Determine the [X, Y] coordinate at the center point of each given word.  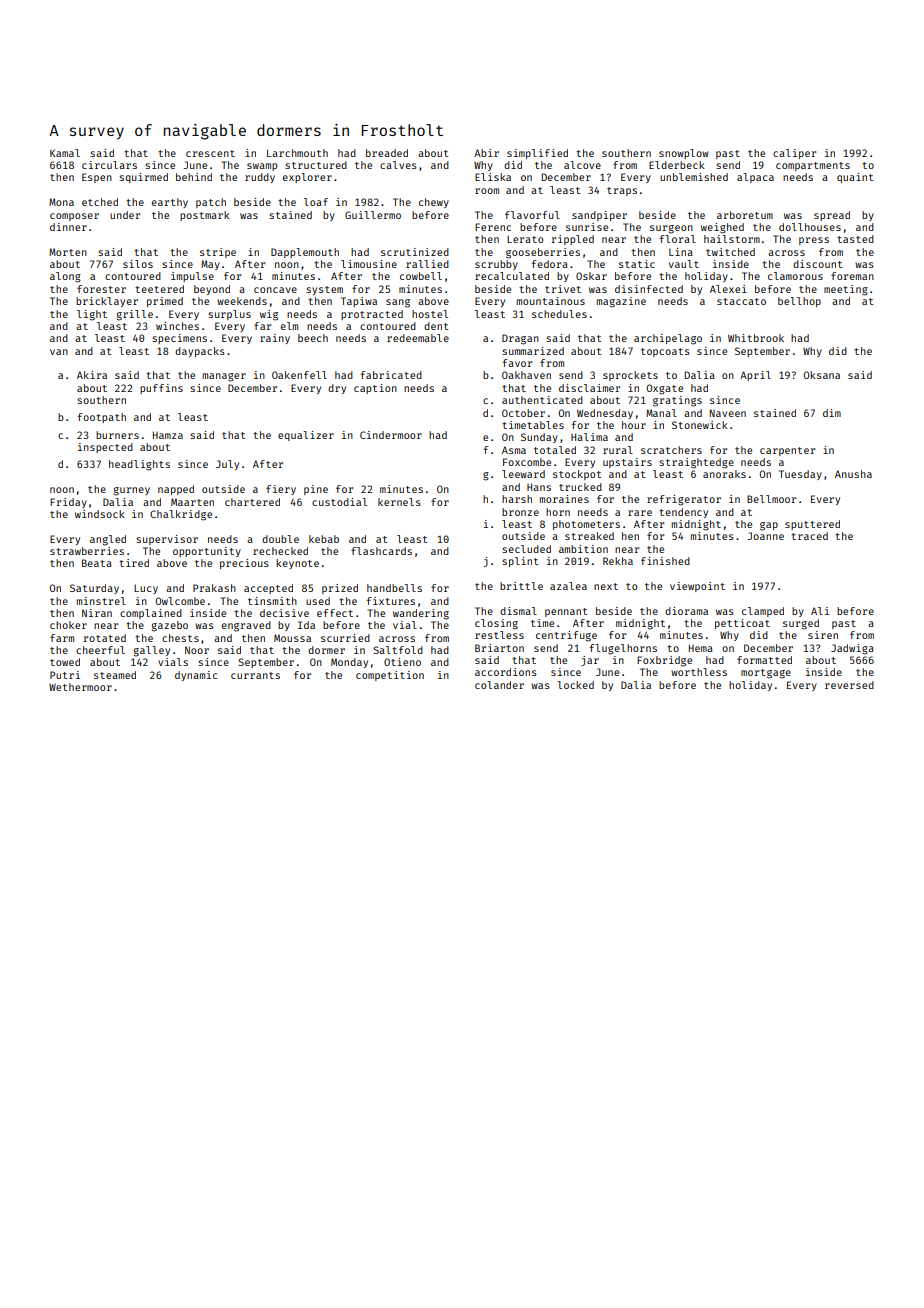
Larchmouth [297, 153]
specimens [179, 339]
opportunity [207, 552]
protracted [372, 315]
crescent [210, 153]
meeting [846, 290]
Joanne [765, 536]
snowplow [684, 154]
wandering [421, 614]
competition [390, 676]
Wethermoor [80, 687]
